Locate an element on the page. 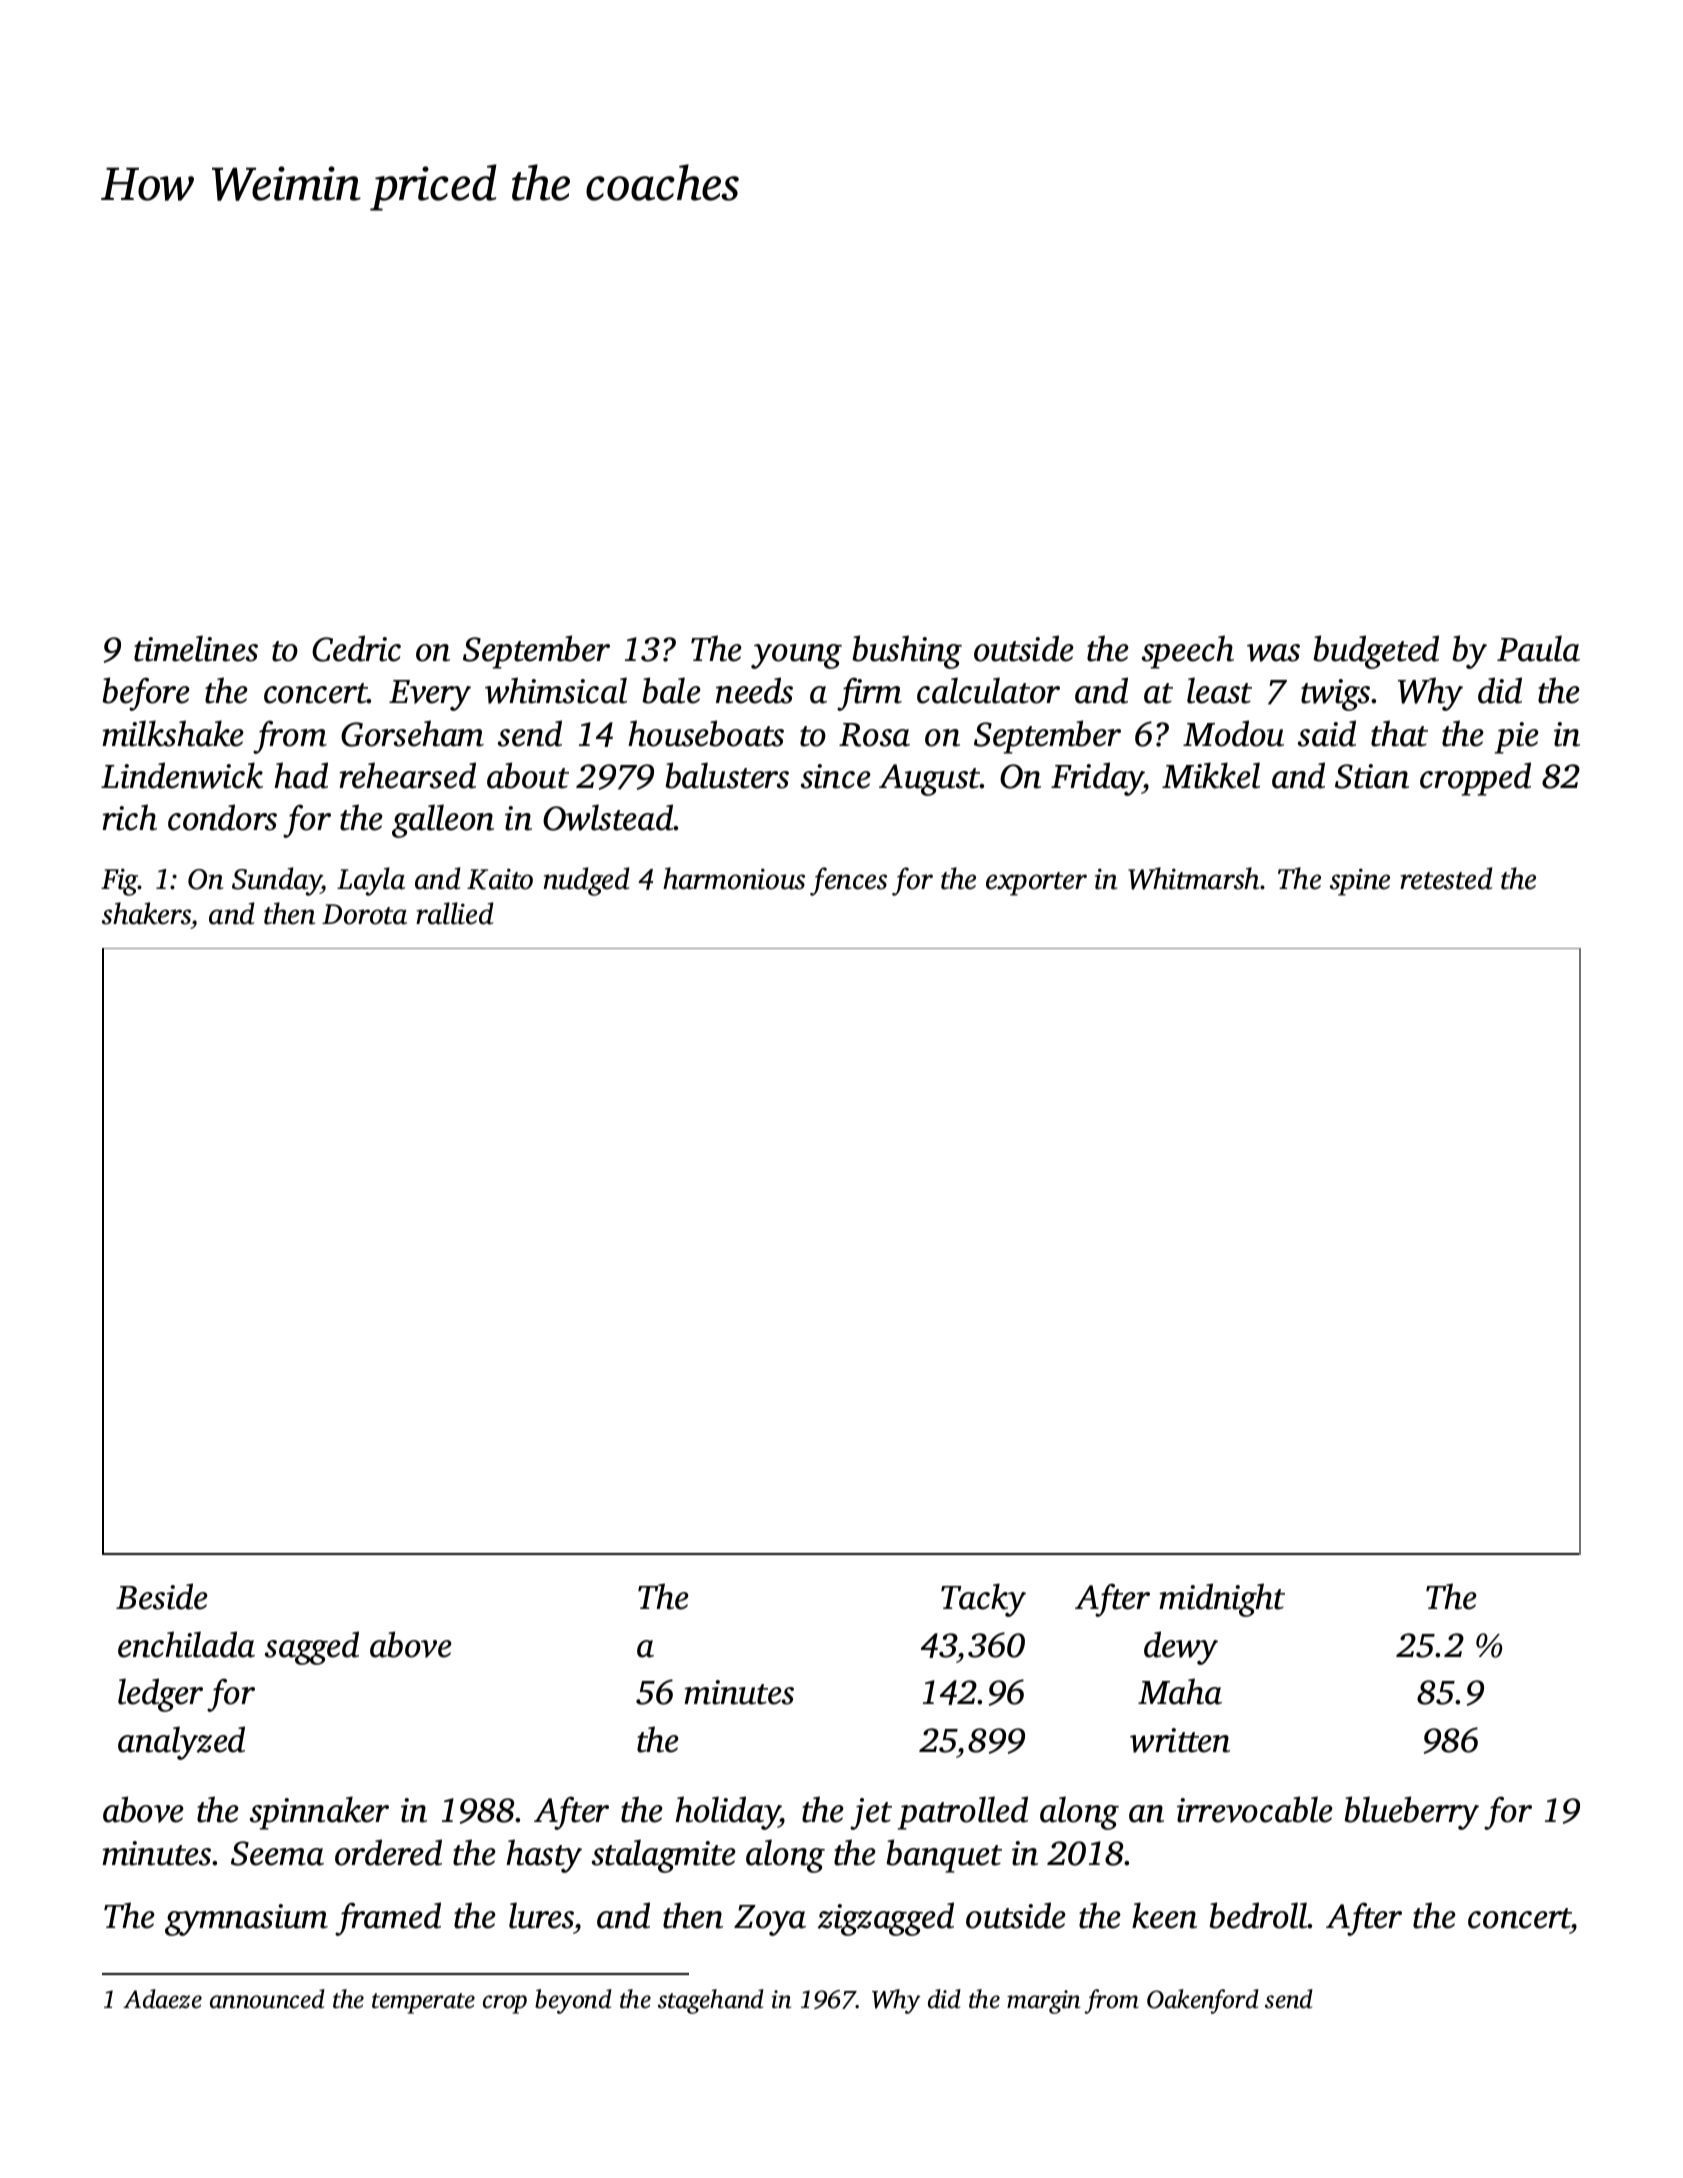 Image resolution: width=1683 pixels, height=2178 pixels. exporter is located at coordinates (1036, 884).
